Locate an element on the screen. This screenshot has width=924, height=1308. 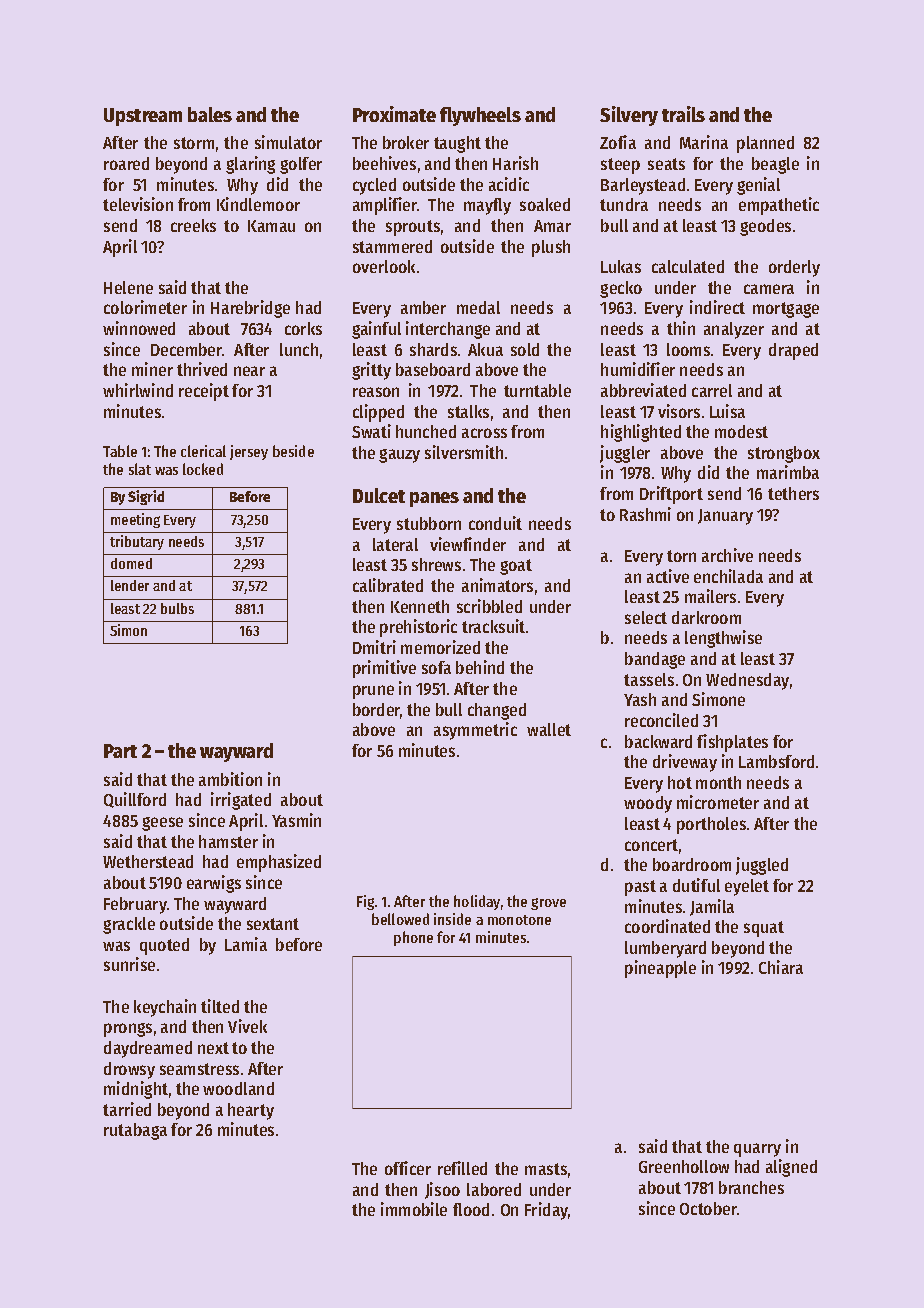
Part is located at coordinates (120, 751).
